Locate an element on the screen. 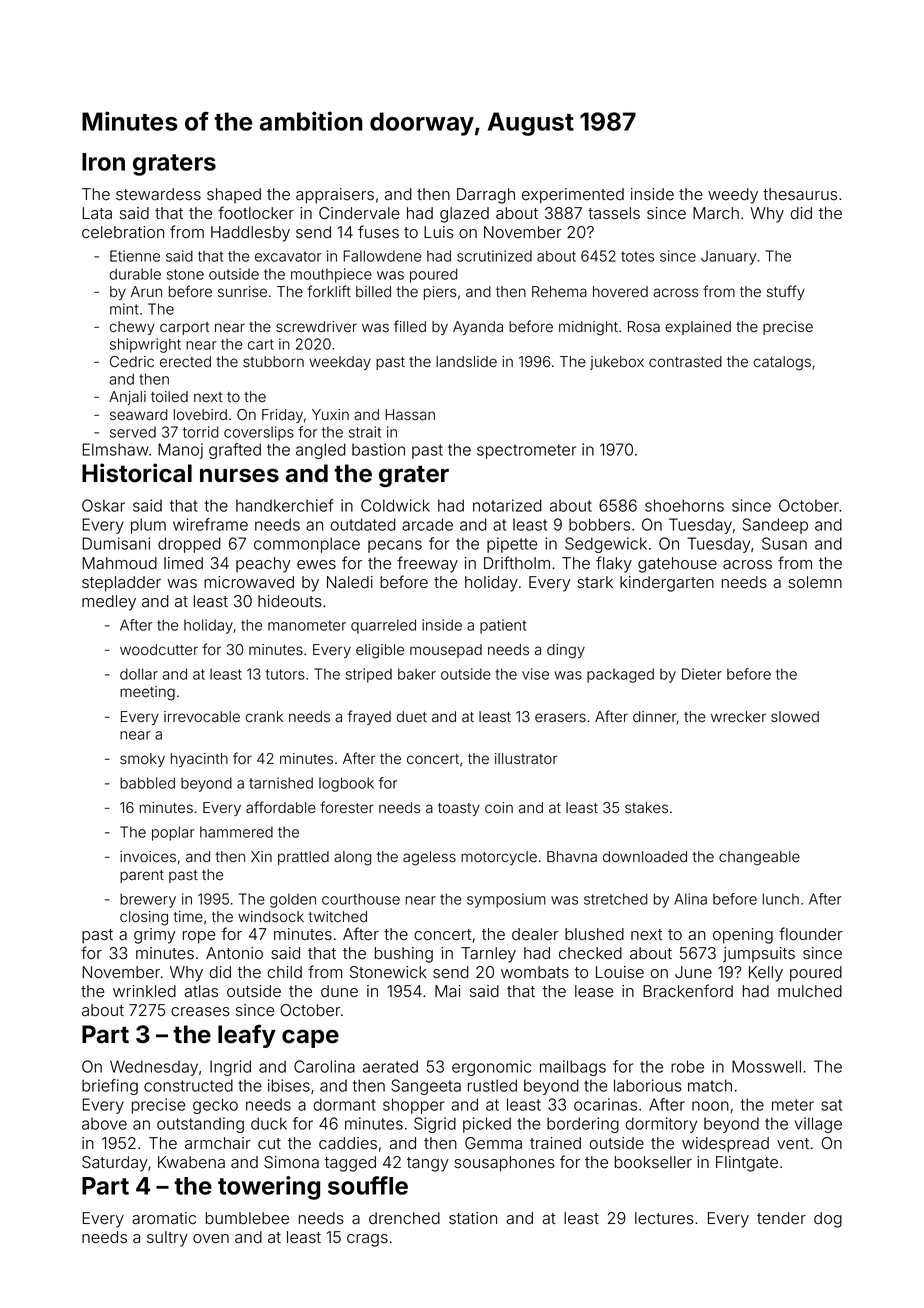  patient is located at coordinates (503, 626).
